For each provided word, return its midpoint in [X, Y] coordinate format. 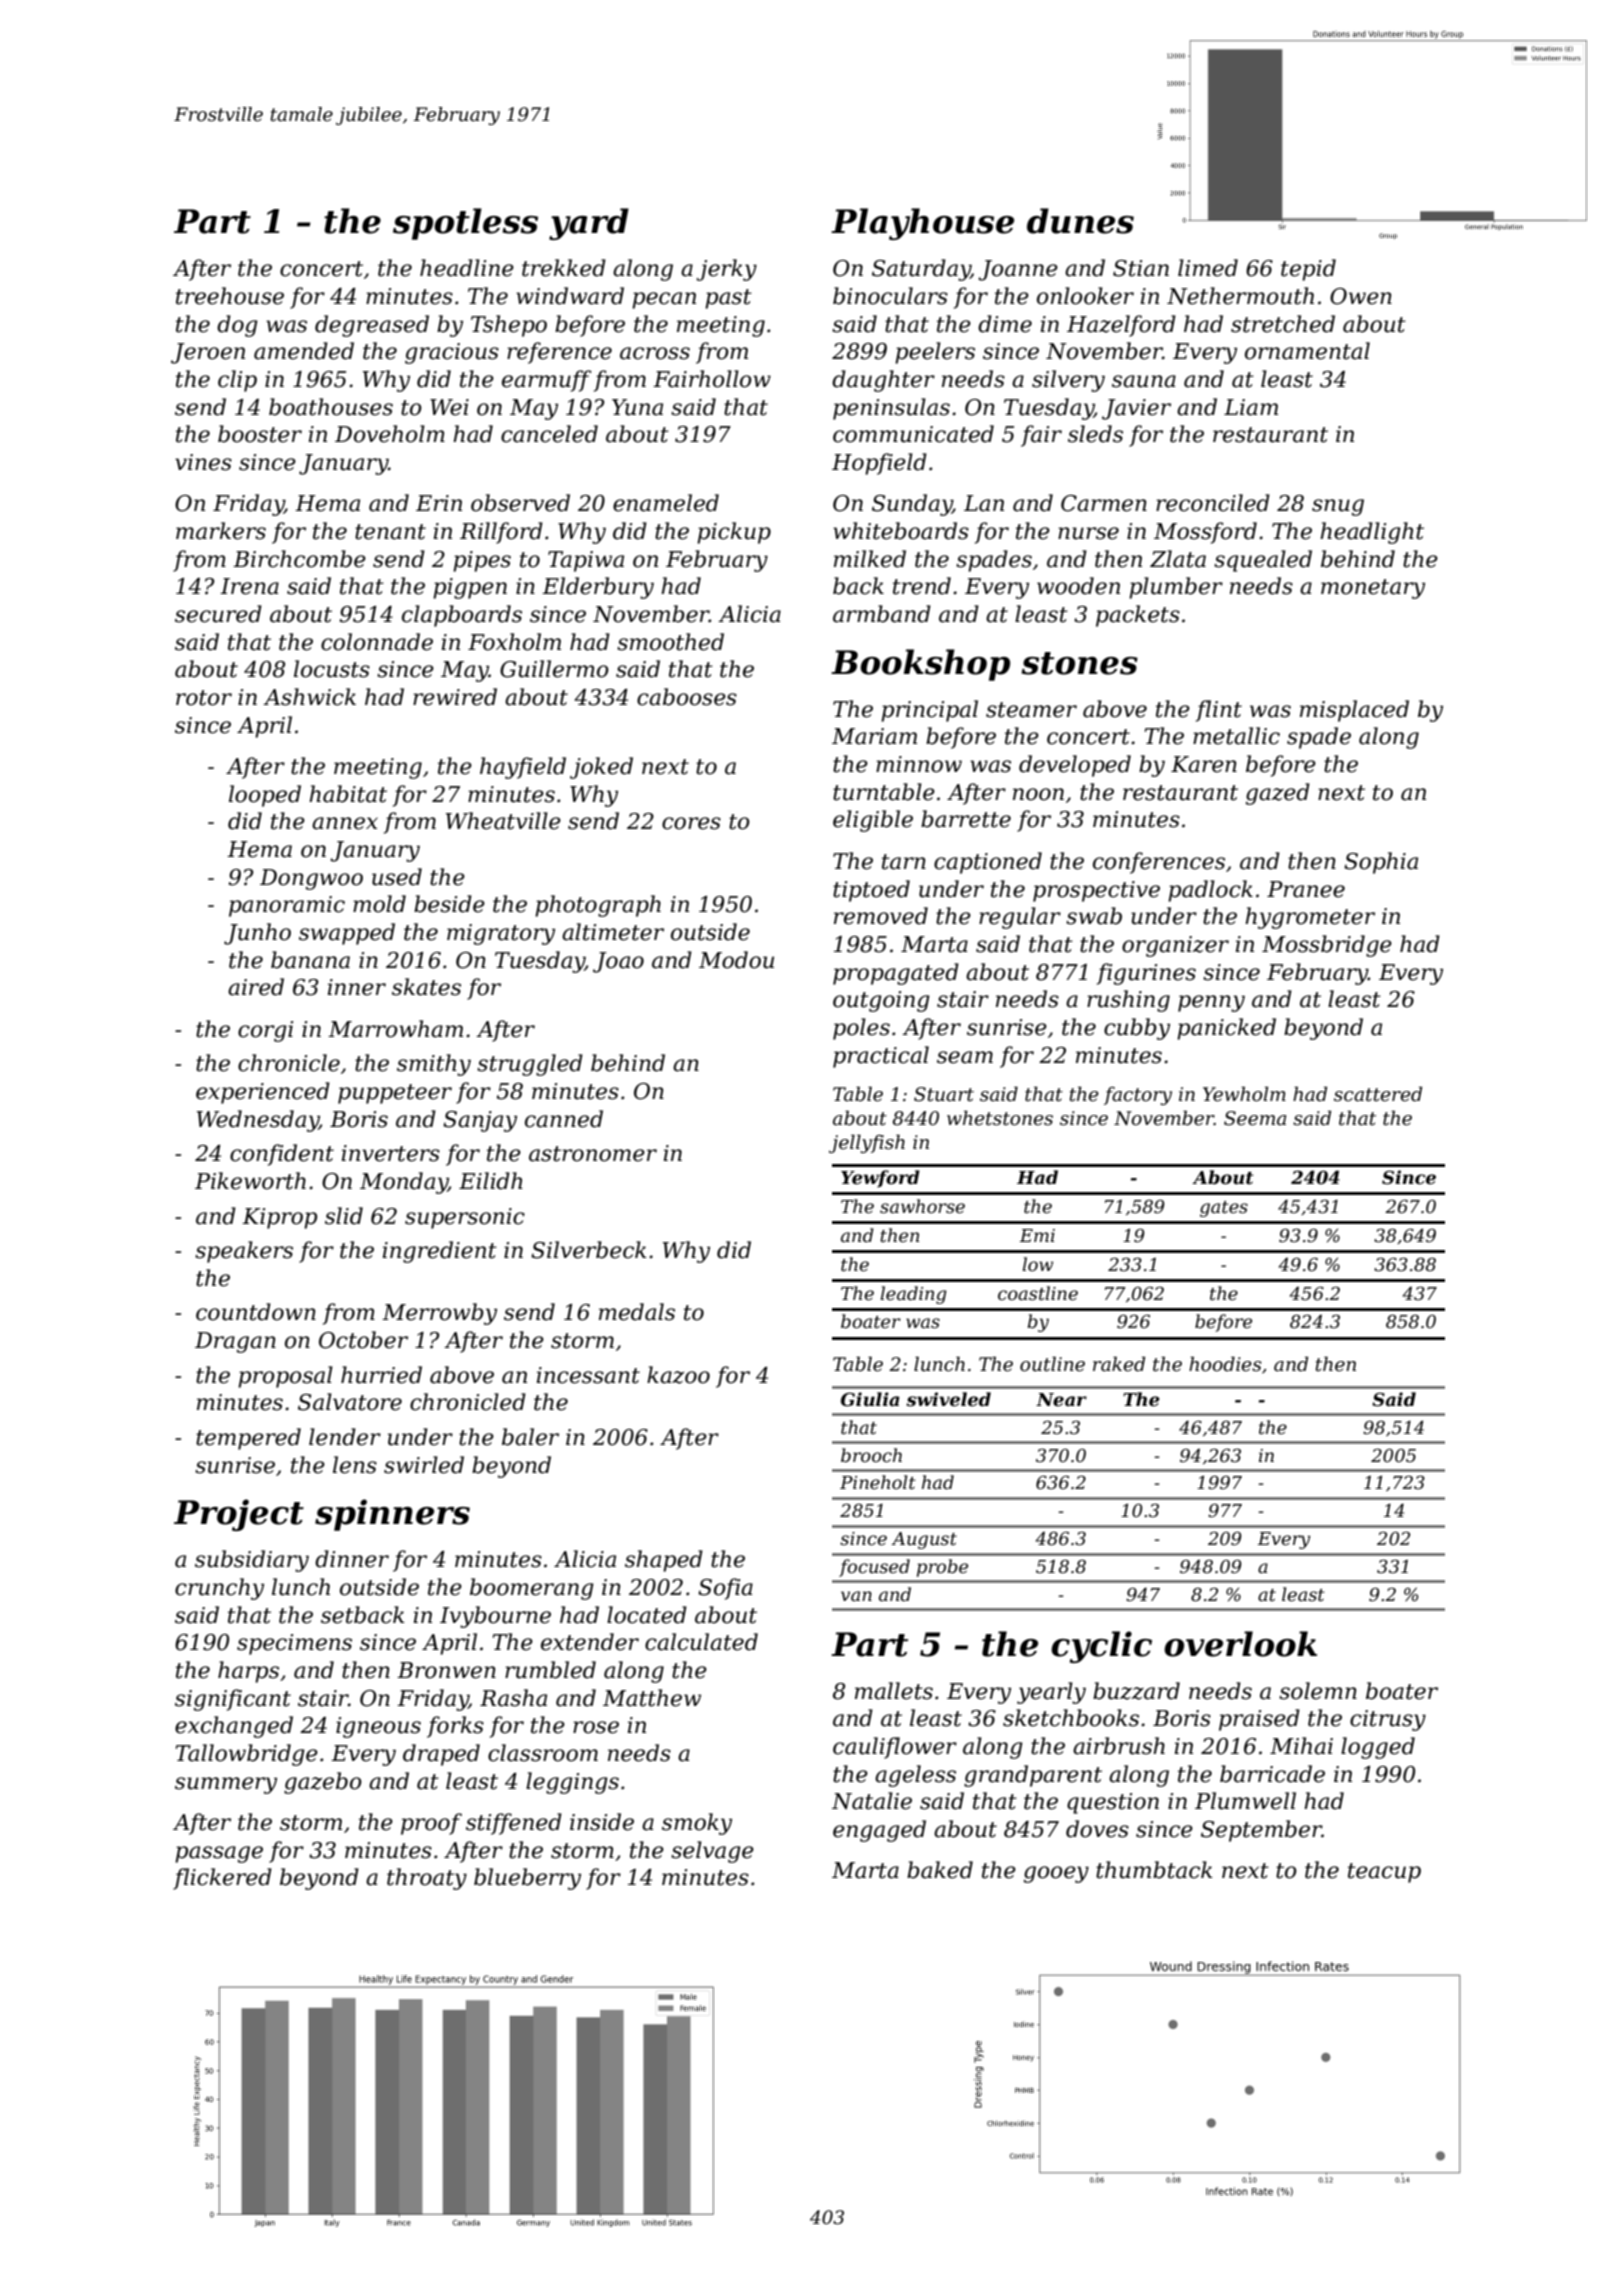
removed [881, 916]
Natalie [872, 1801]
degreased [372, 326]
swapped [347, 934]
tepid [1308, 270]
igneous [378, 1727]
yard [589, 224]
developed [1075, 766]
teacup [1384, 1873]
